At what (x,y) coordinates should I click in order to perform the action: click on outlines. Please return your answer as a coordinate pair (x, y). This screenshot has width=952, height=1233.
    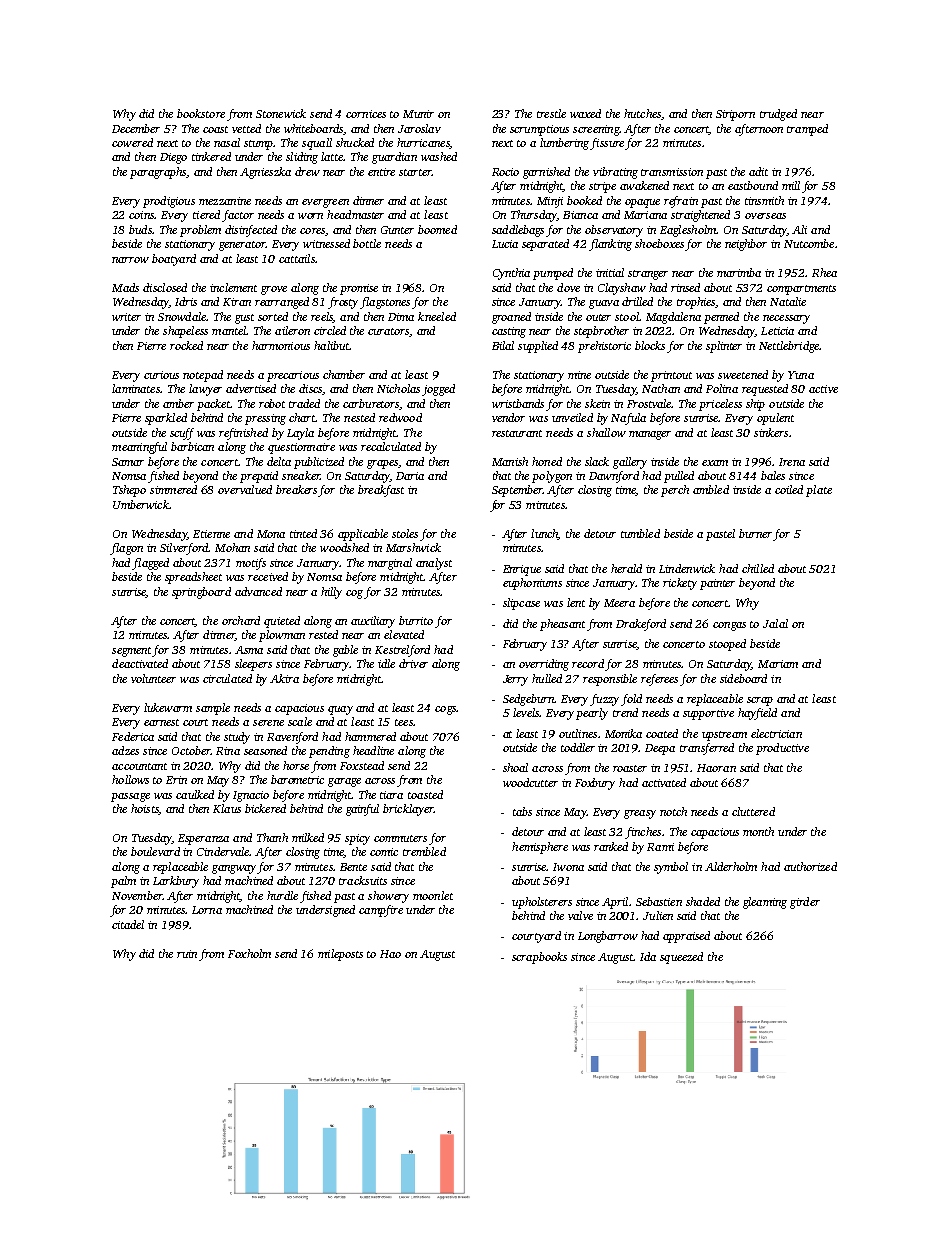
    Looking at the image, I should click on (578, 733).
